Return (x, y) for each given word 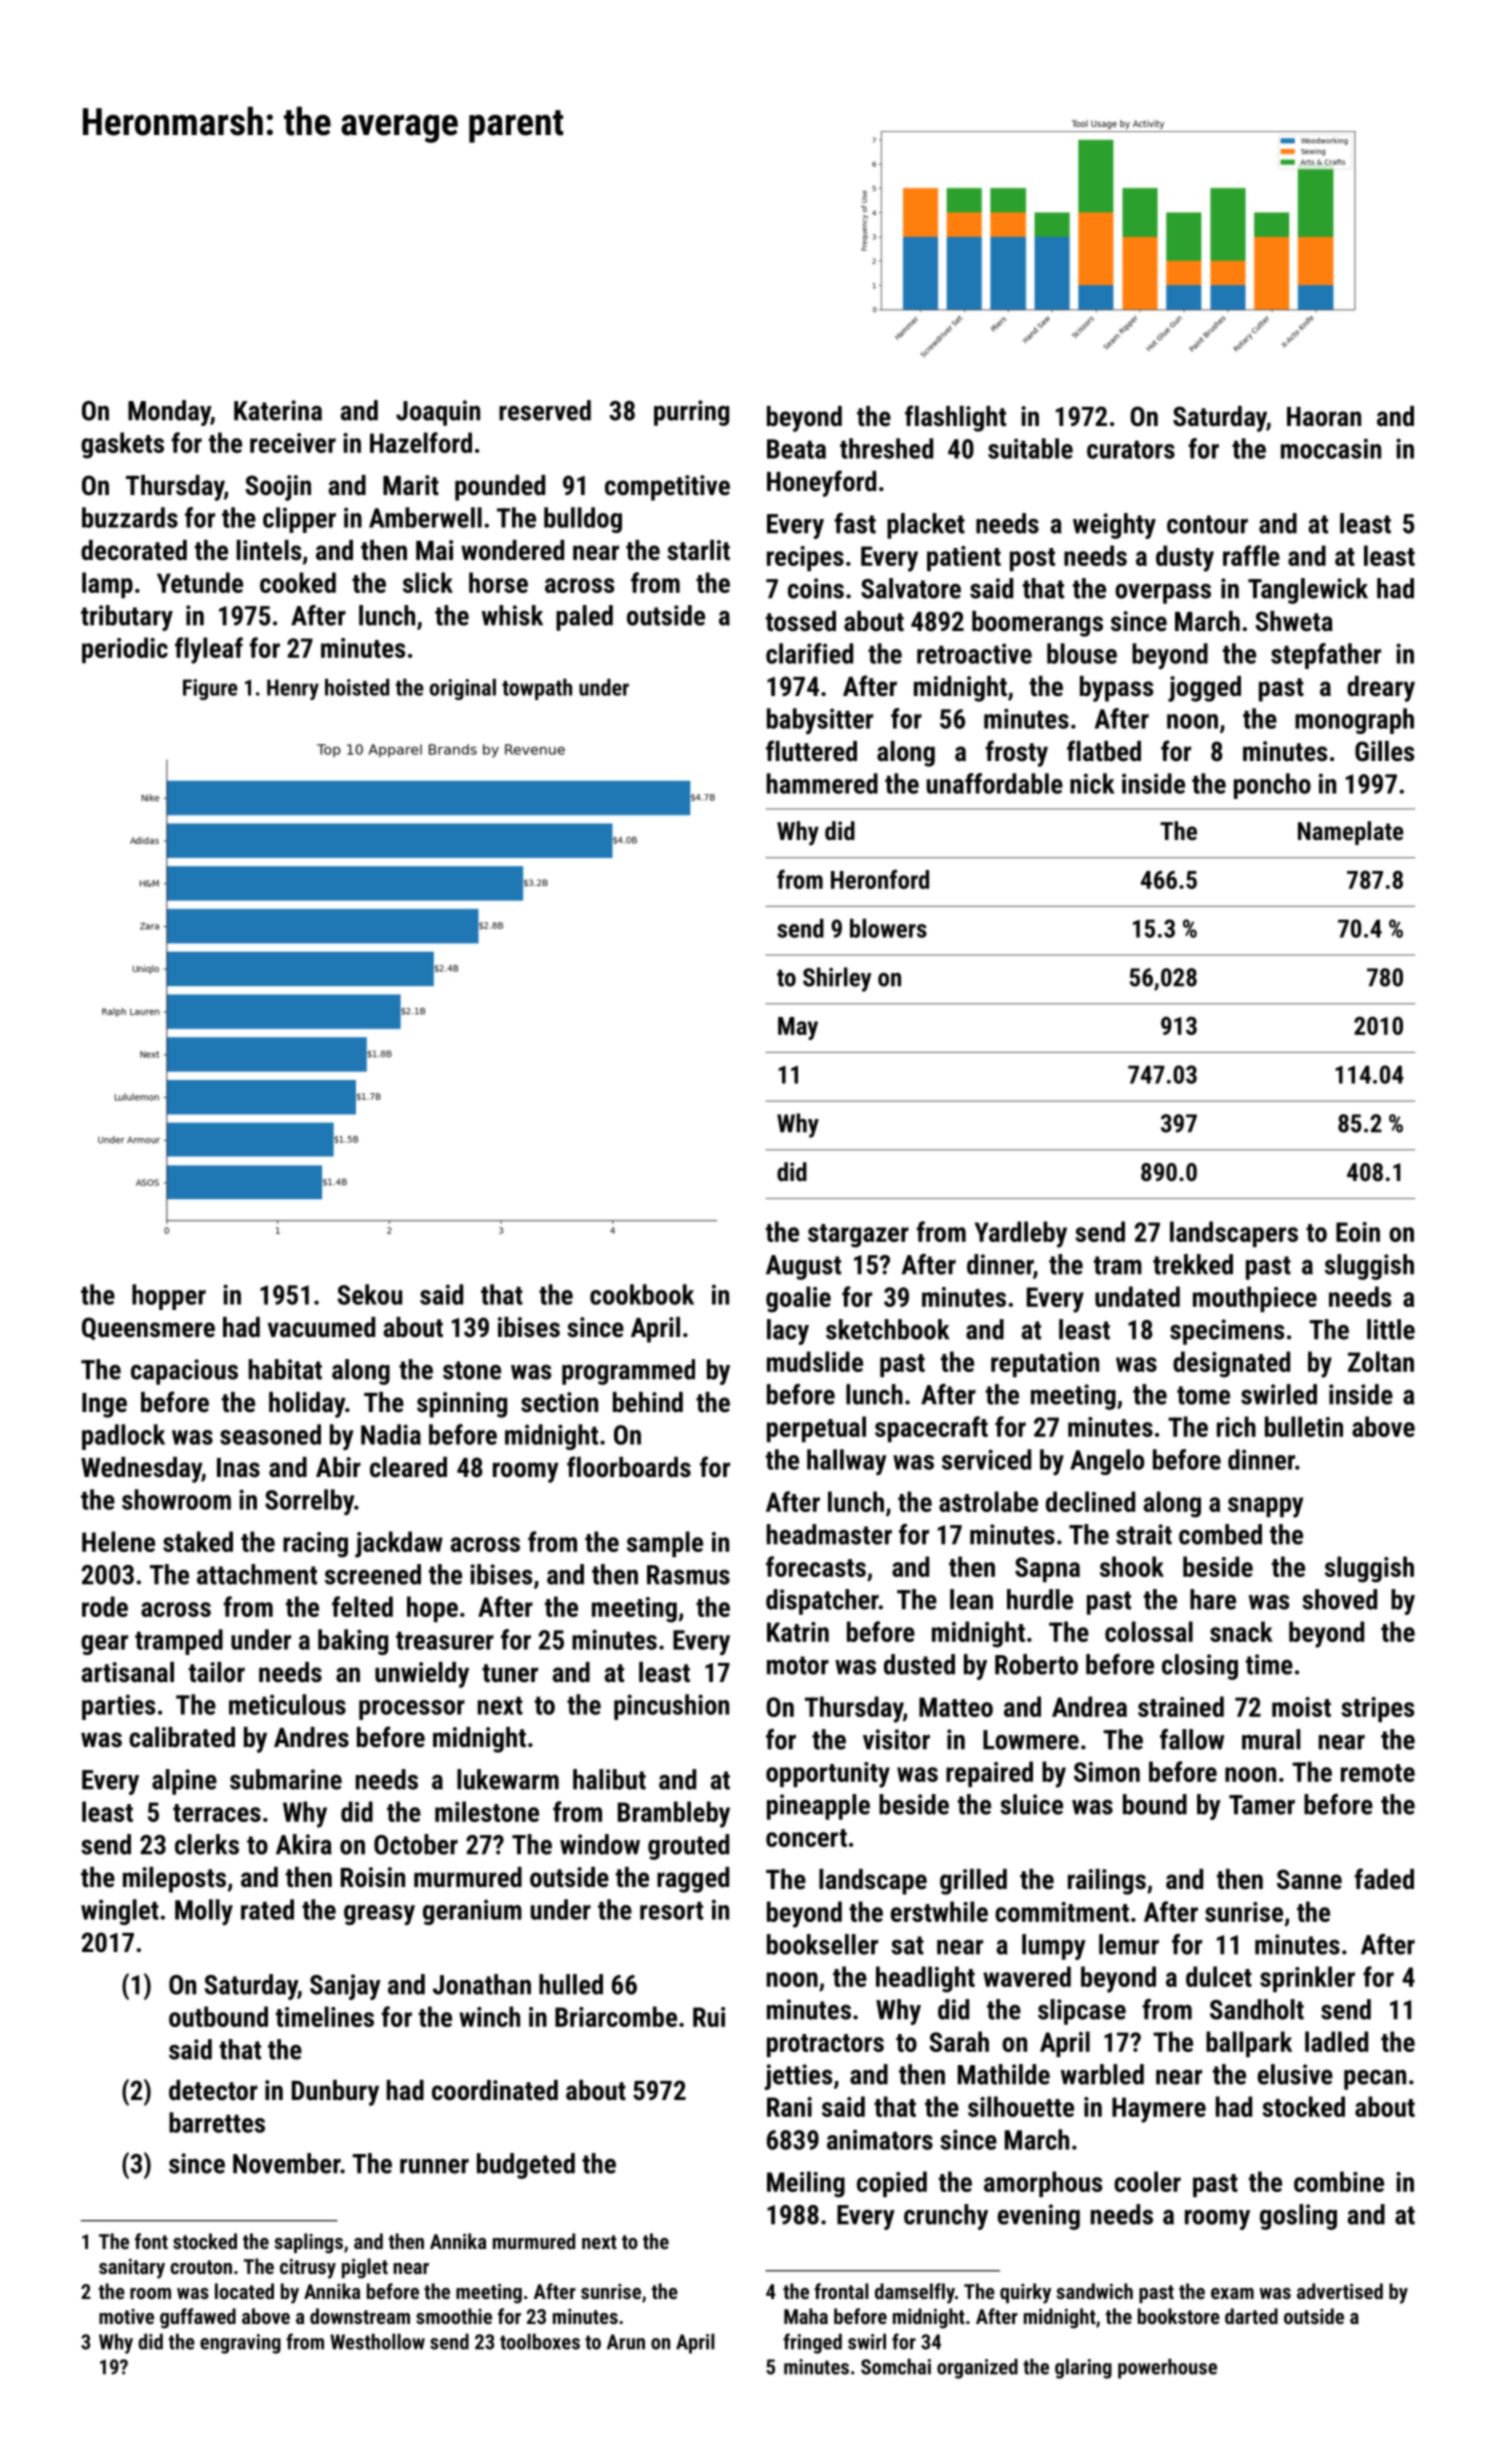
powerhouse (1167, 2368)
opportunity (828, 1775)
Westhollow (377, 2341)
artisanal (127, 1672)
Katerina (278, 410)
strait (1144, 1534)
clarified (809, 653)
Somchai (896, 2366)
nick (1092, 783)
